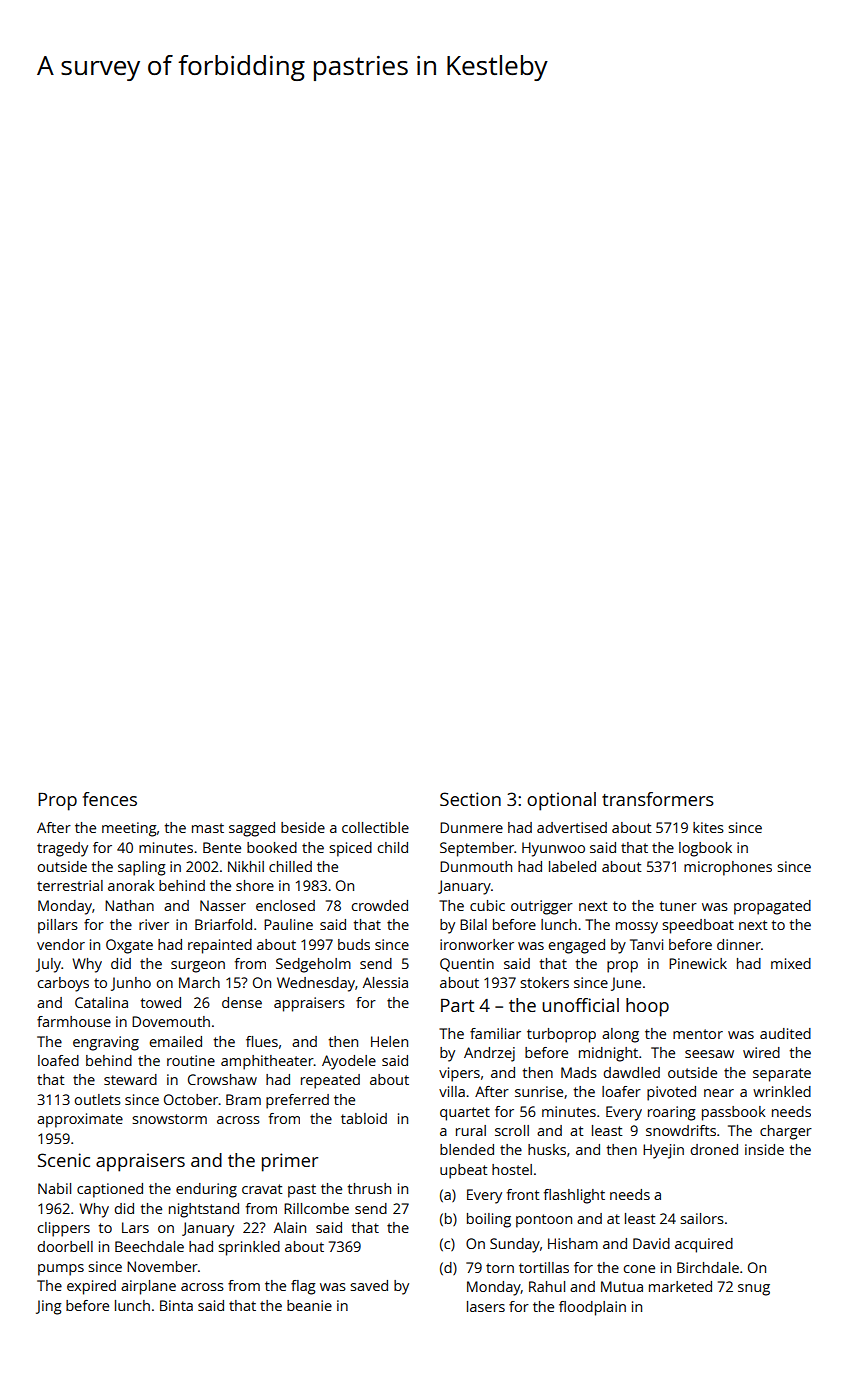 This page has width=849, height=1400. I want to click on lasers, so click(486, 1306).
